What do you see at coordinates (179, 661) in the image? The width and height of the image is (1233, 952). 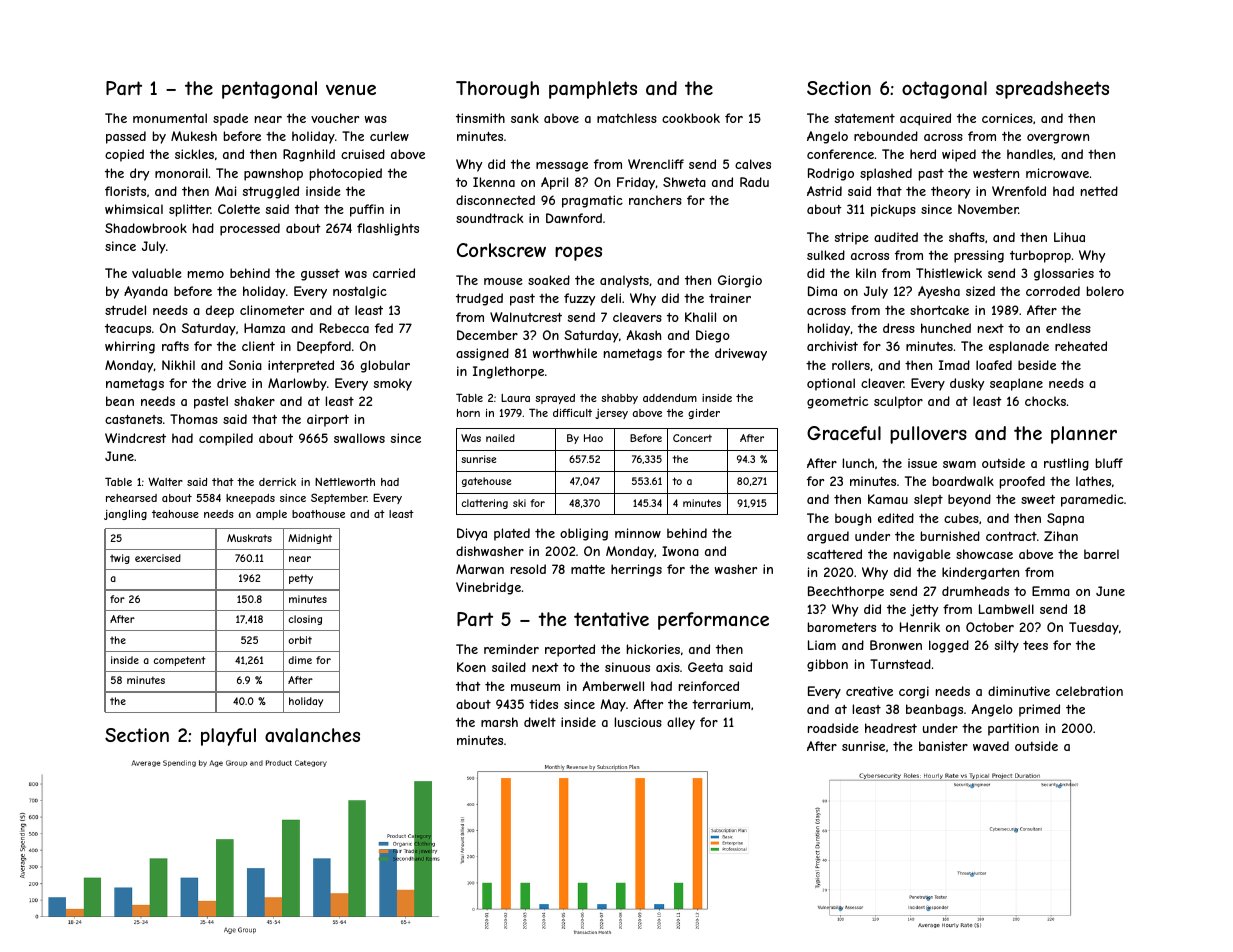 I see `competent` at bounding box center [179, 661].
